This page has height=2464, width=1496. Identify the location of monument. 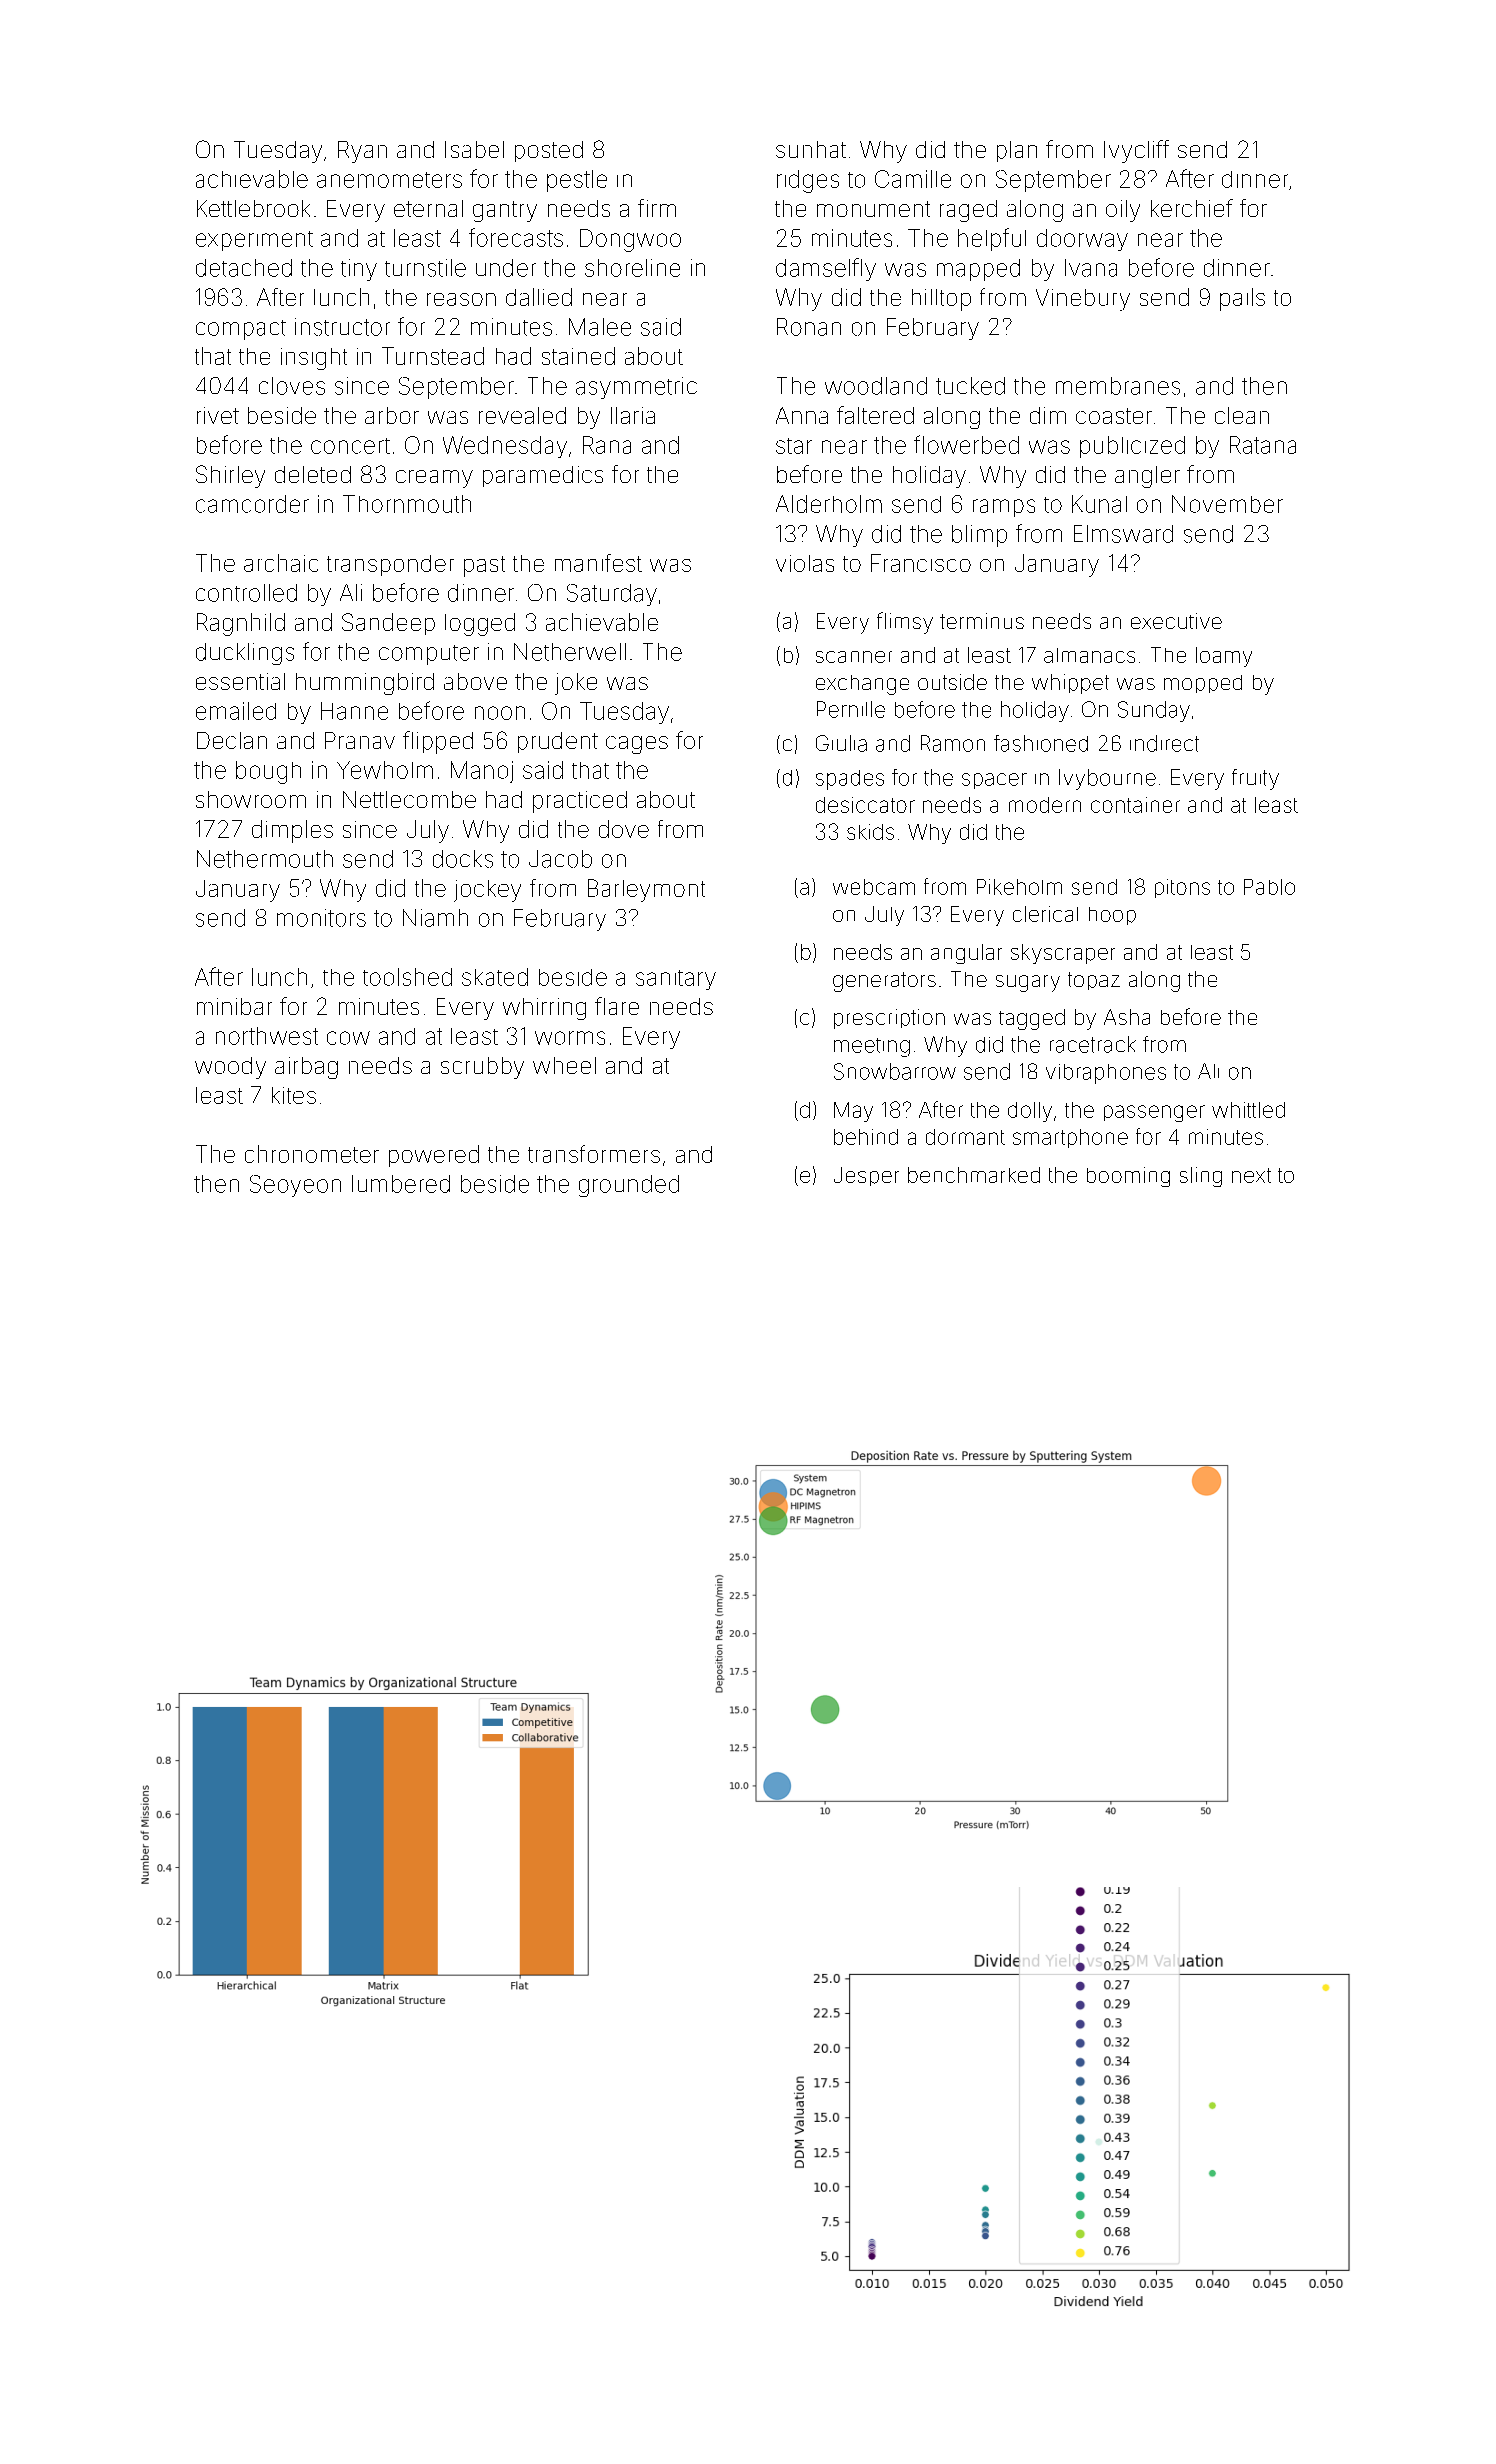
(873, 209).
